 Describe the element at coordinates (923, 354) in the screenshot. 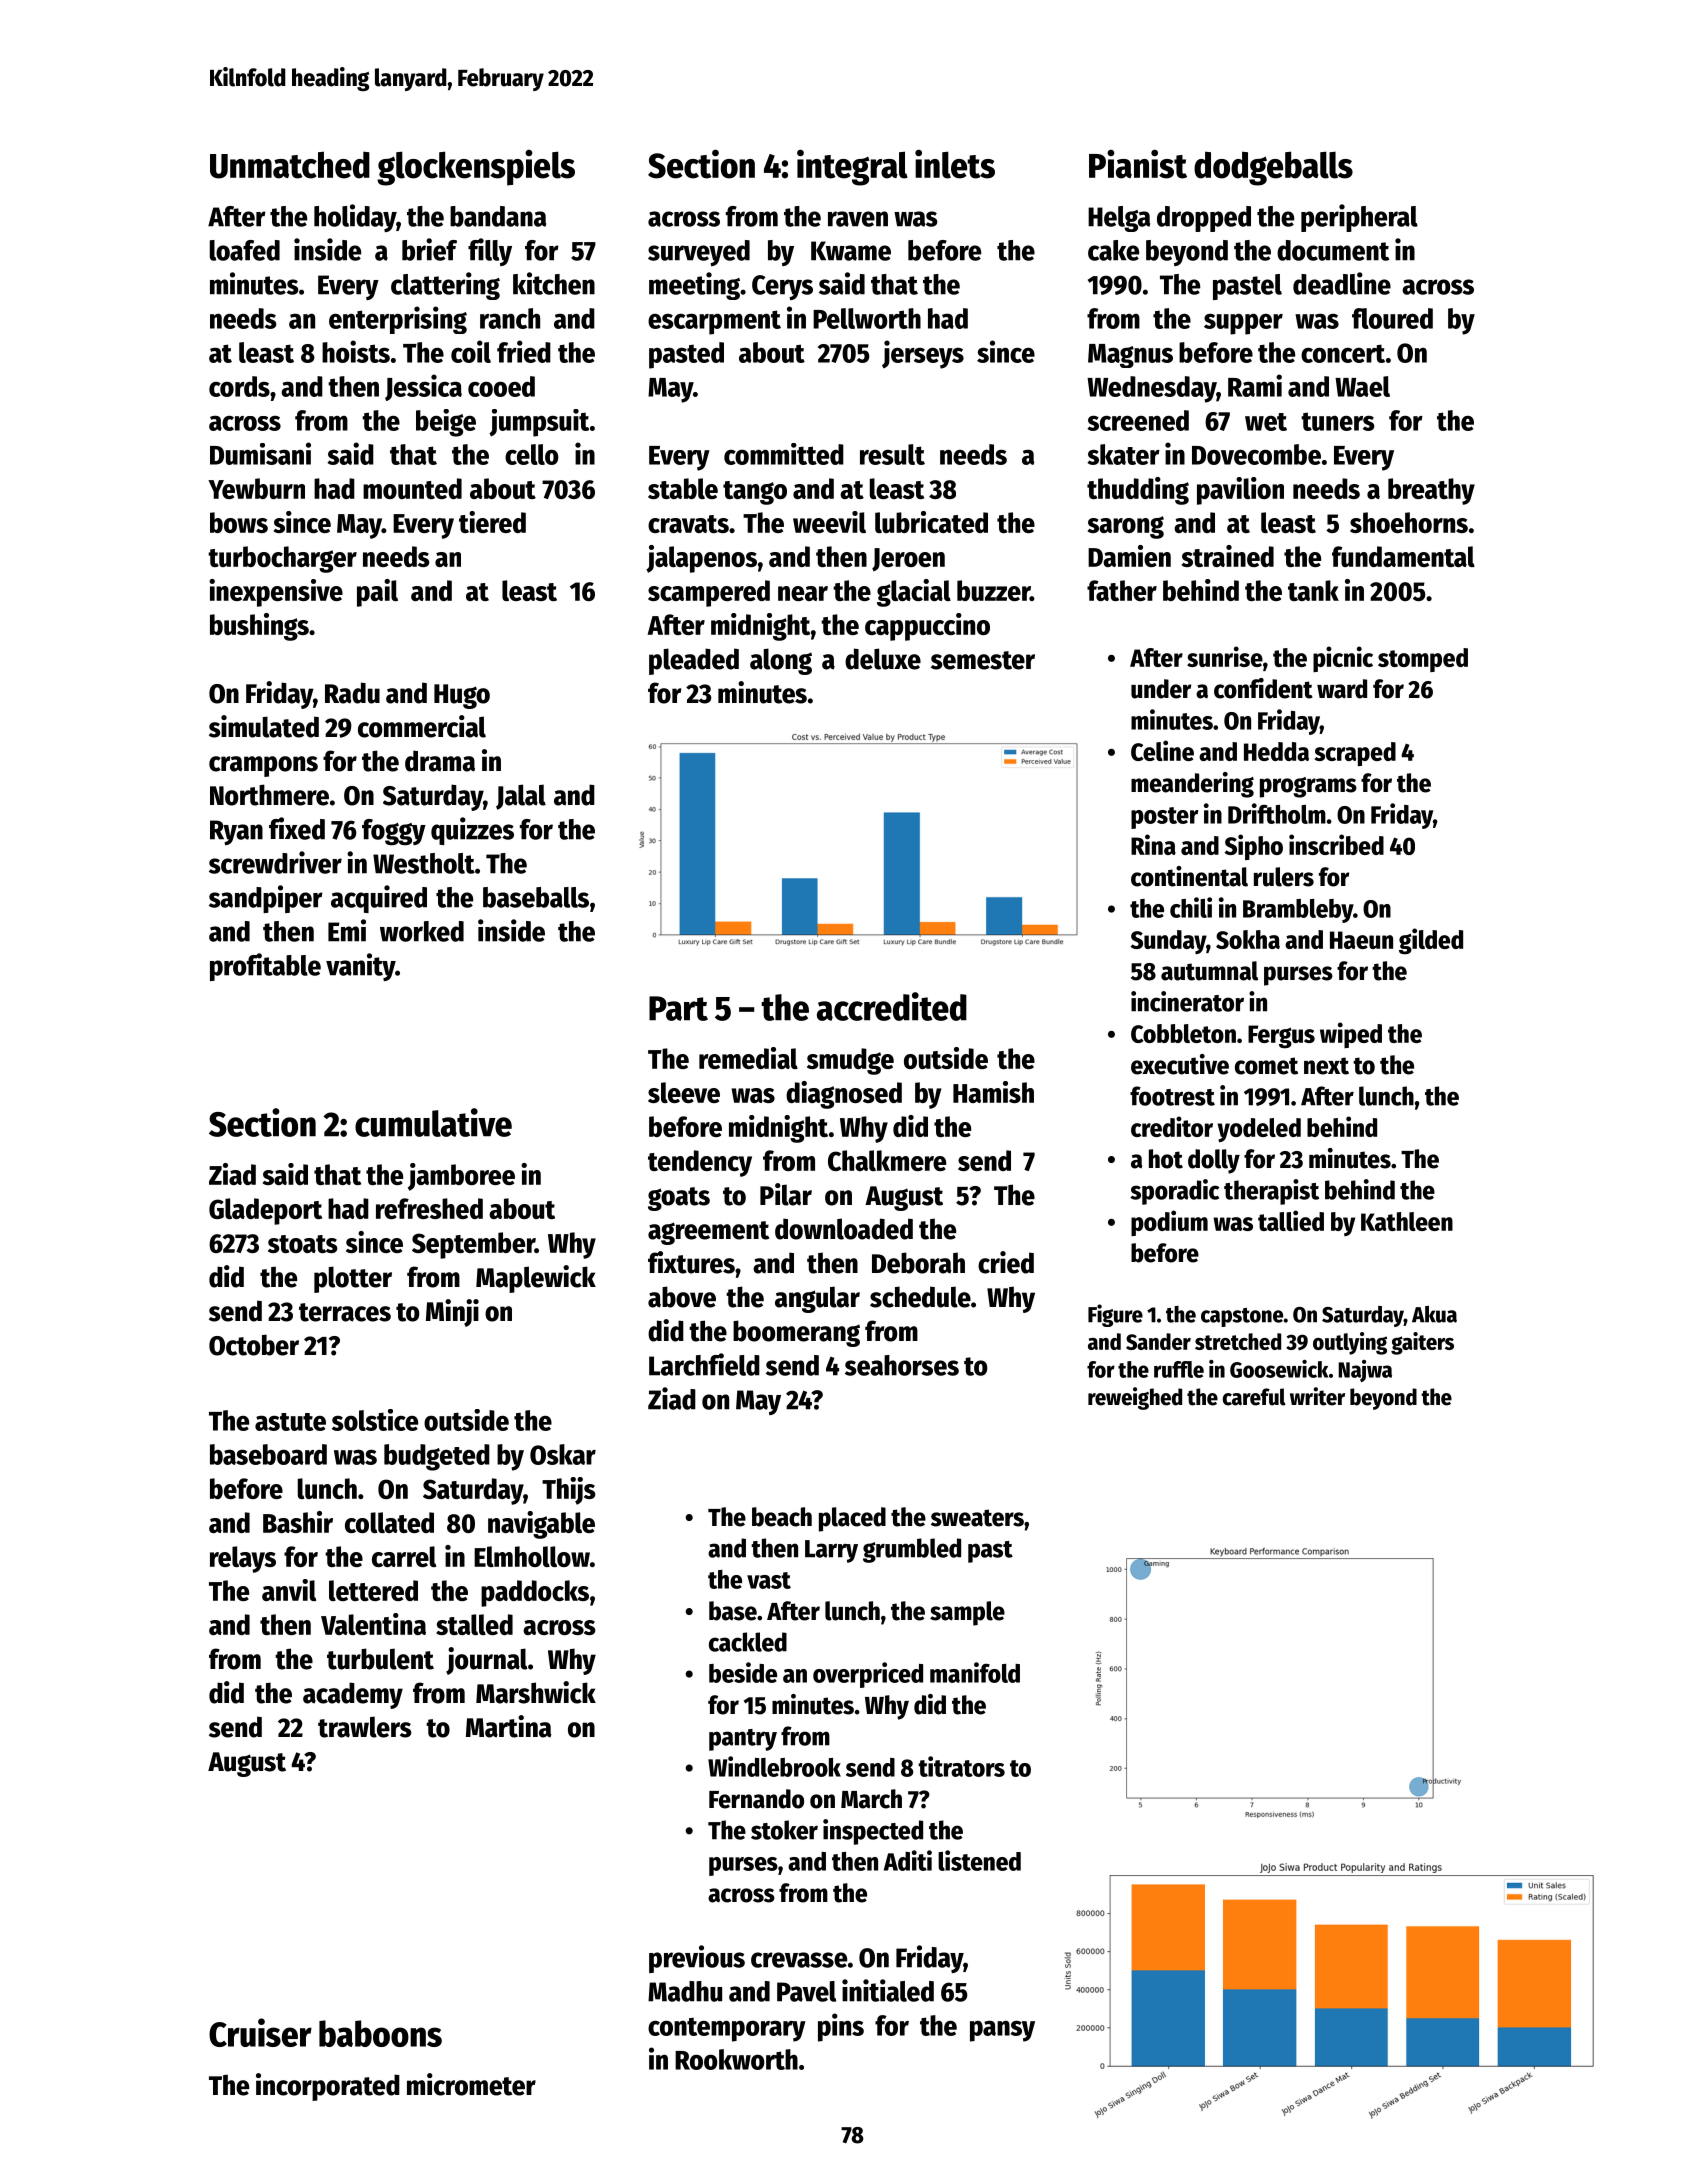

I see `jerseys` at that location.
